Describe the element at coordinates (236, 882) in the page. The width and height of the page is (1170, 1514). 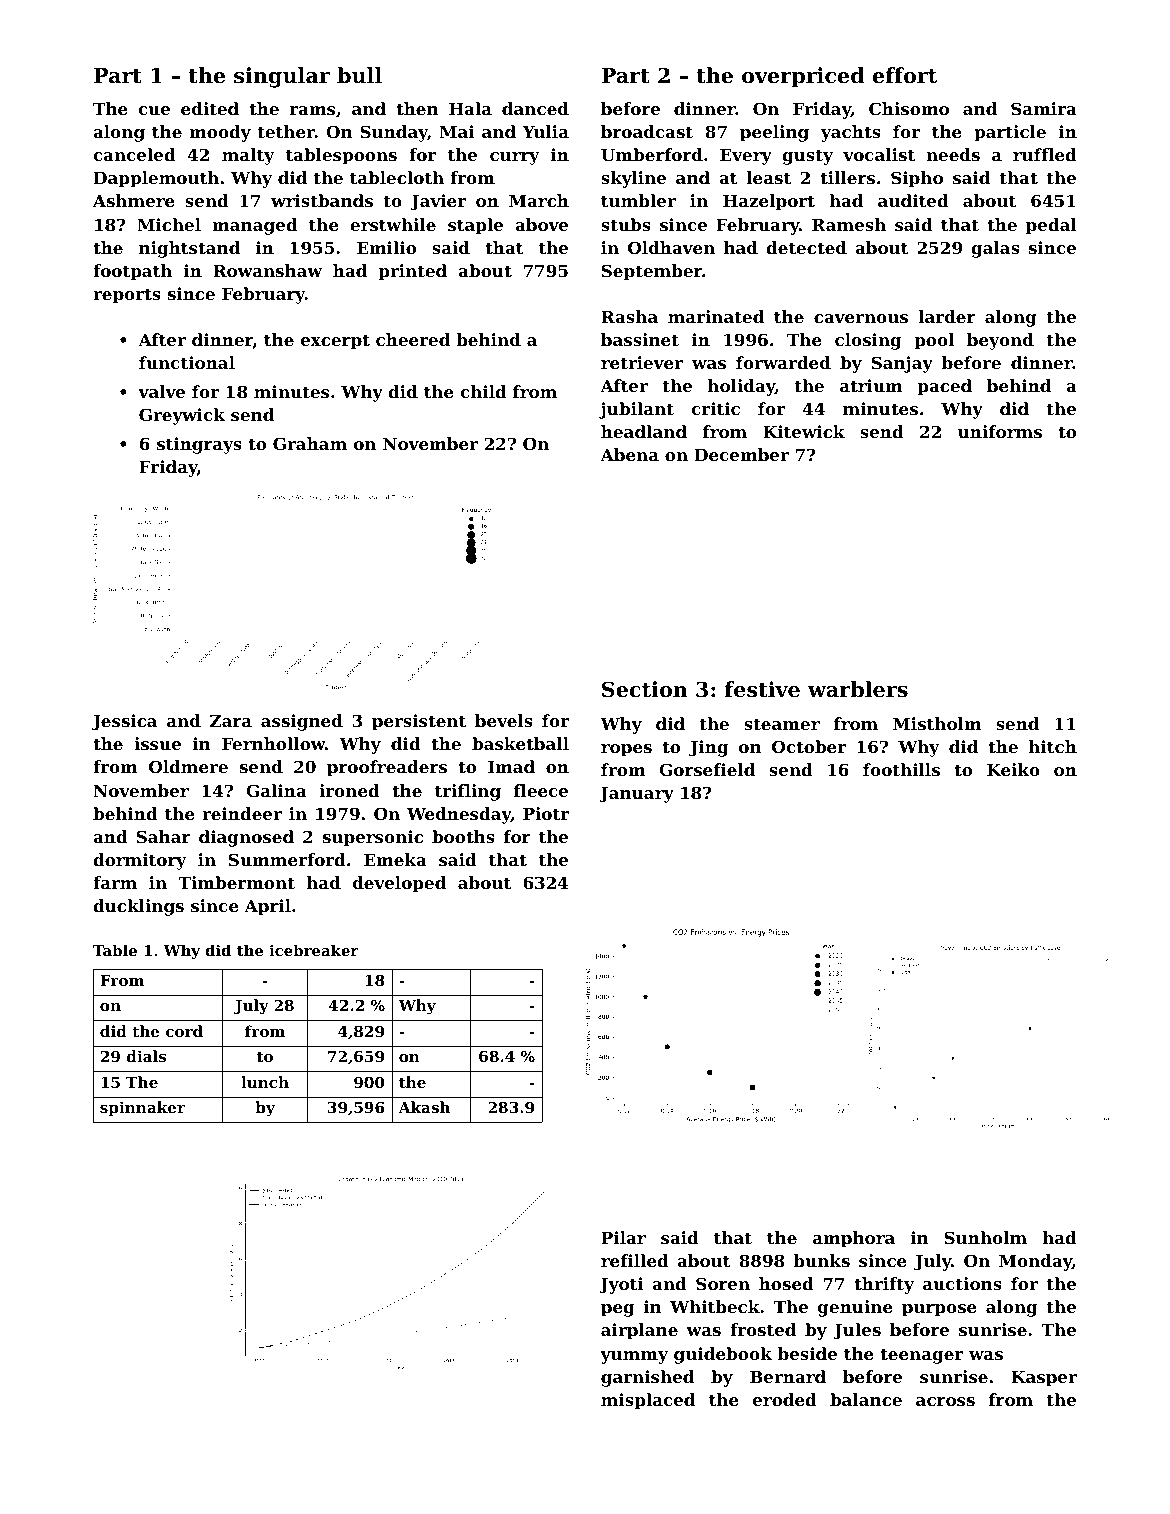
I see `Timbermont` at that location.
